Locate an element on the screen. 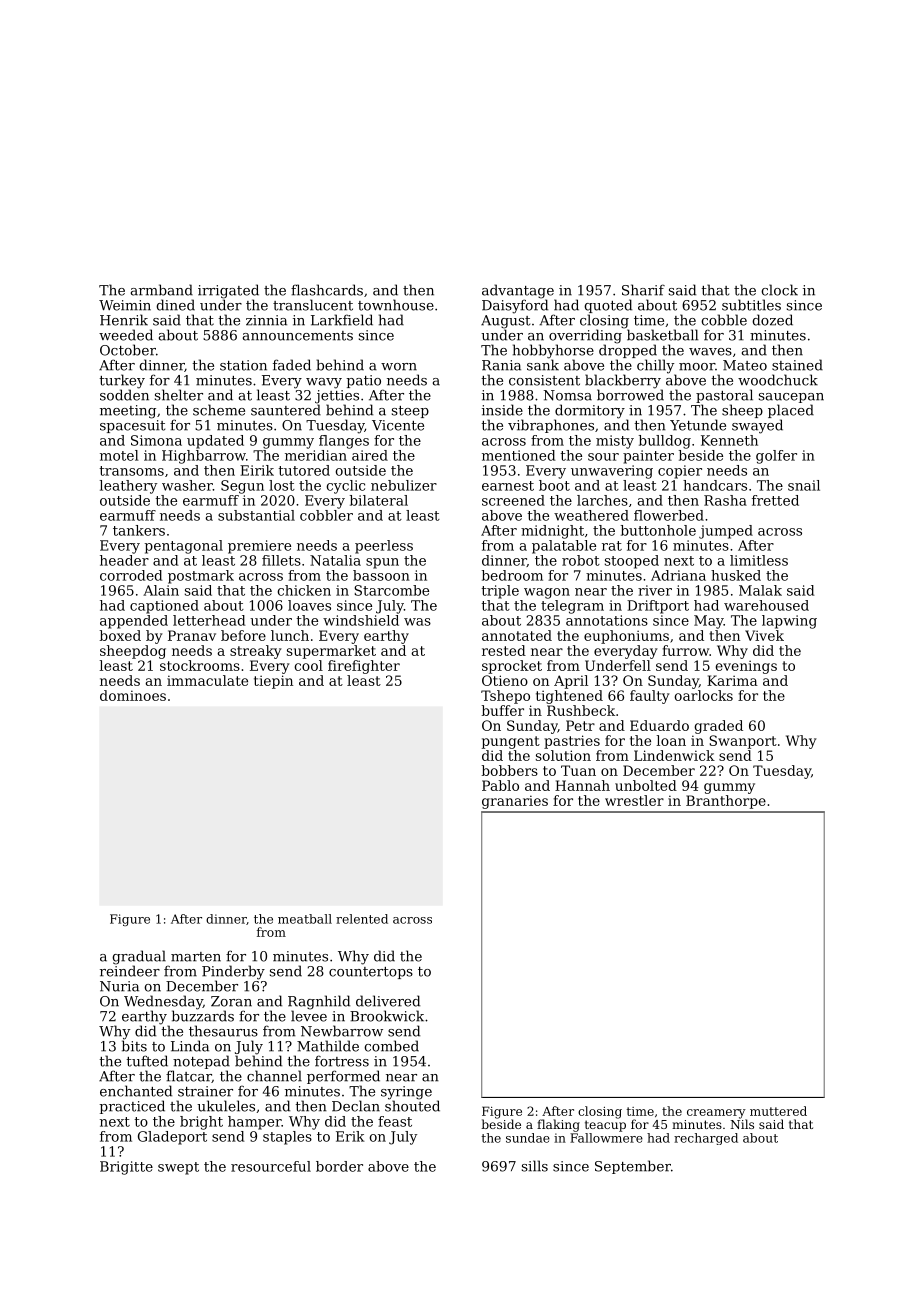 This screenshot has height=1314, width=924. limitless is located at coordinates (759, 560).
